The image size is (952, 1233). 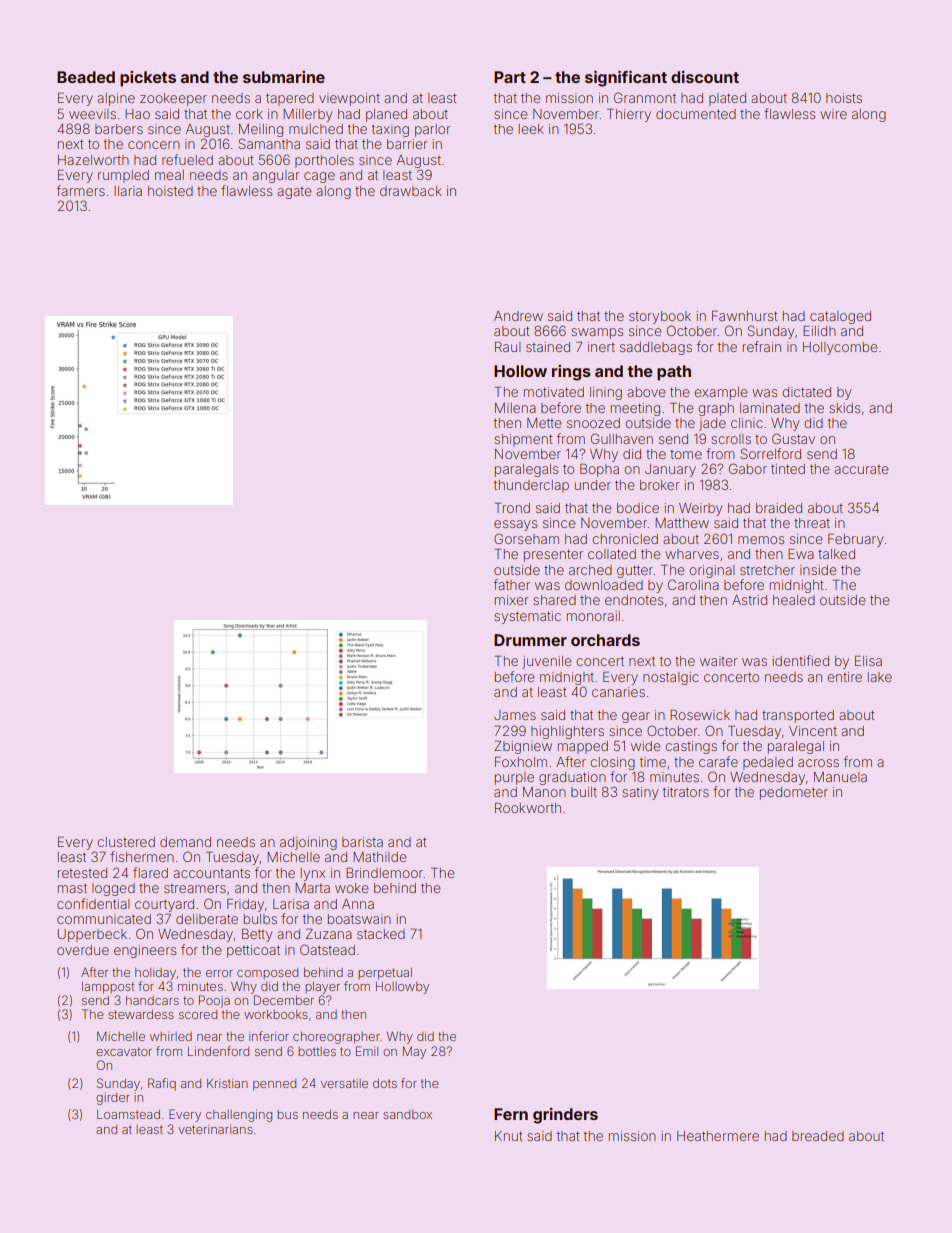 I want to click on Loamstead, so click(x=128, y=1114).
